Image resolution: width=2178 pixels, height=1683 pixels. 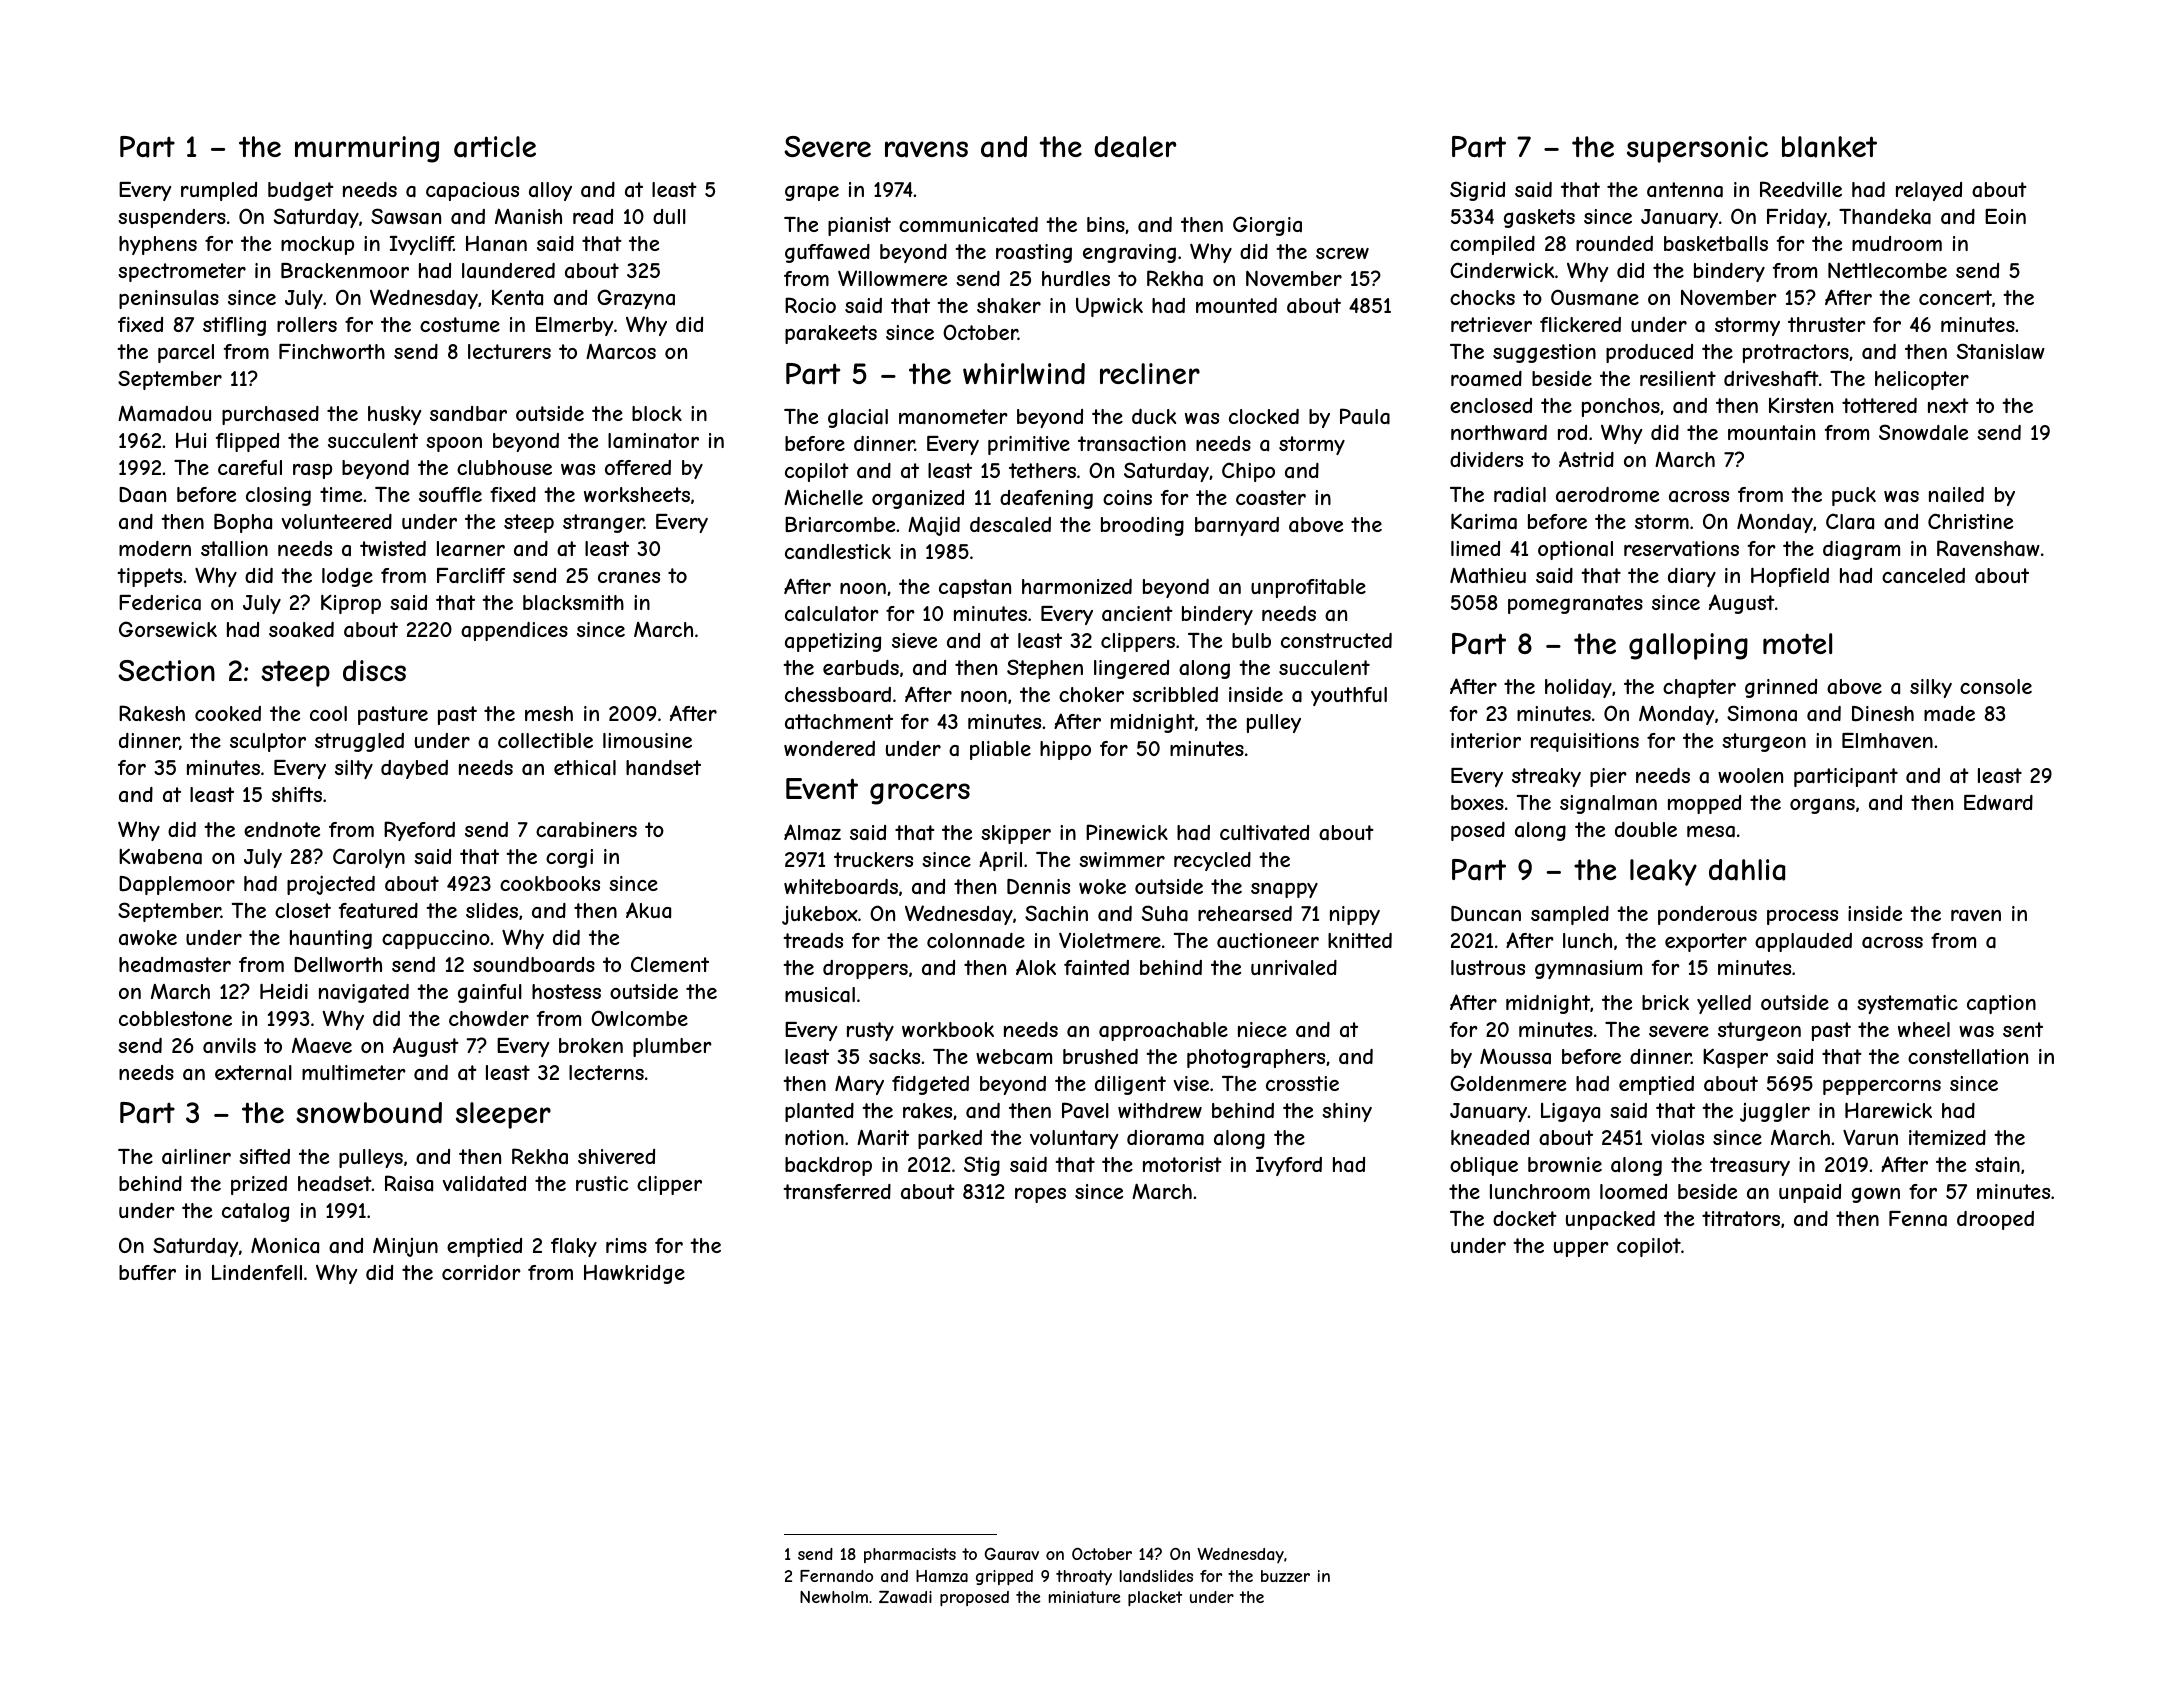 I want to click on upper, so click(x=1581, y=1249).
